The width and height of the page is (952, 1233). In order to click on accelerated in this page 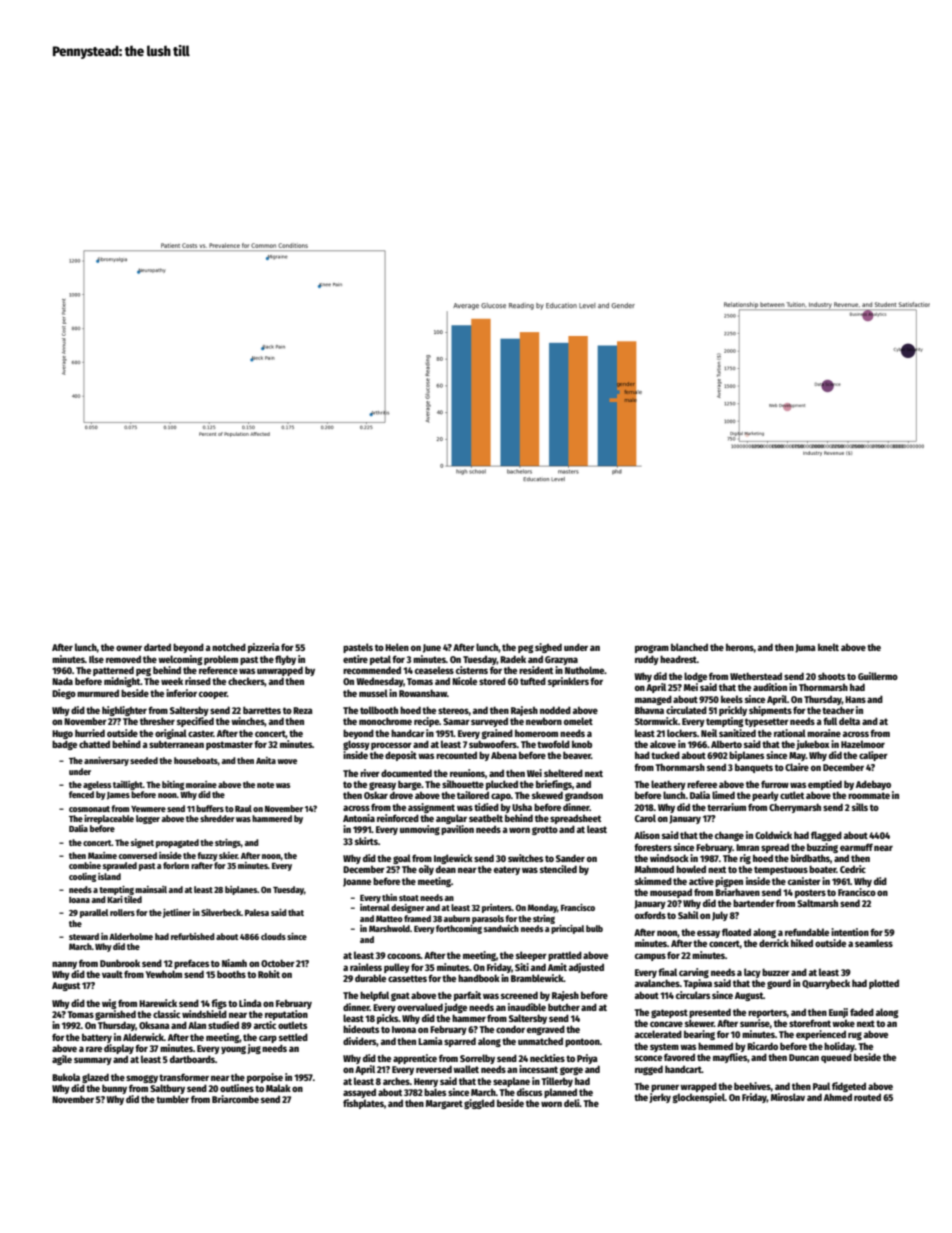, I will do `click(658, 1034)`.
